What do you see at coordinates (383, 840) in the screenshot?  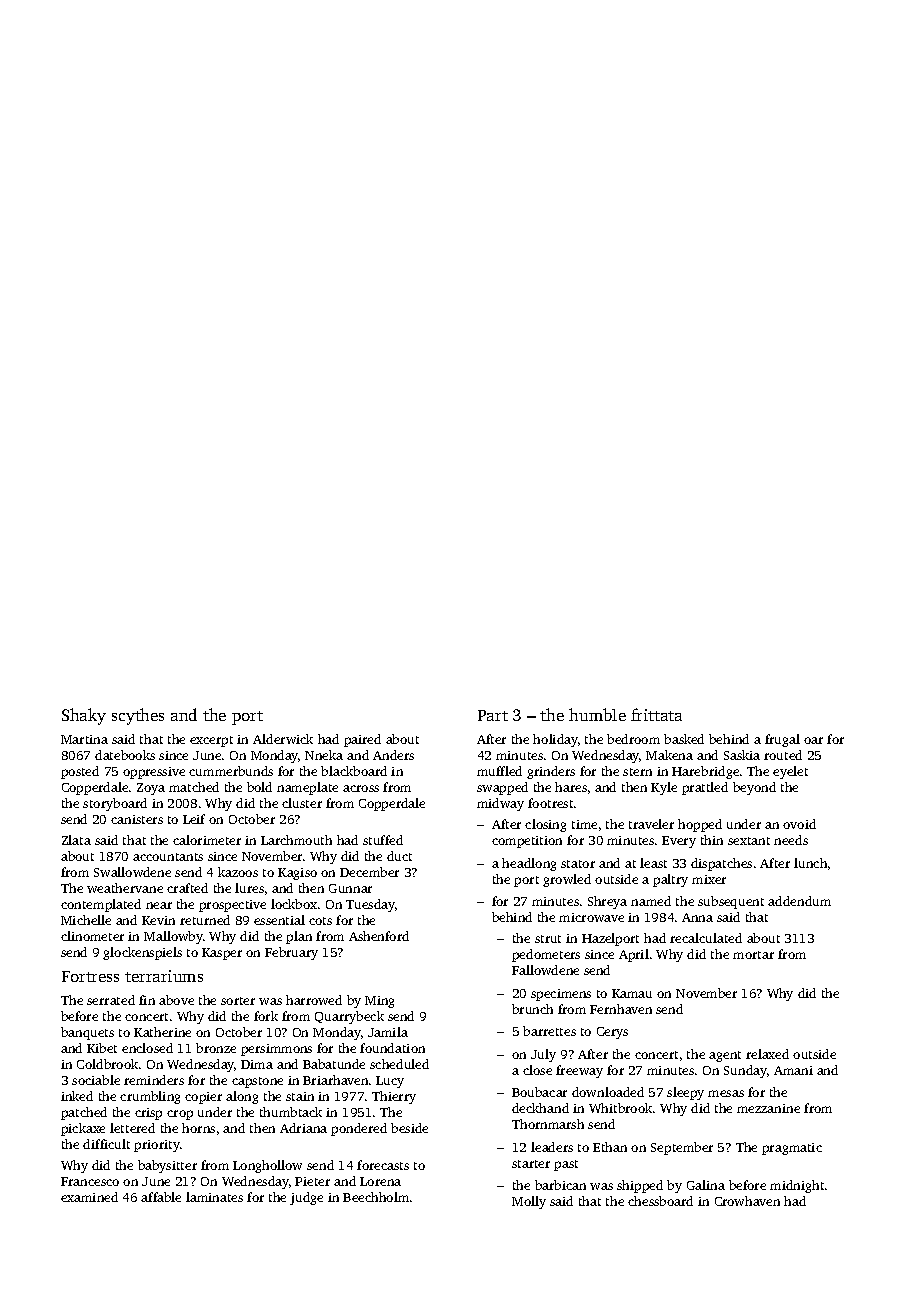 I see `stuffed` at bounding box center [383, 840].
